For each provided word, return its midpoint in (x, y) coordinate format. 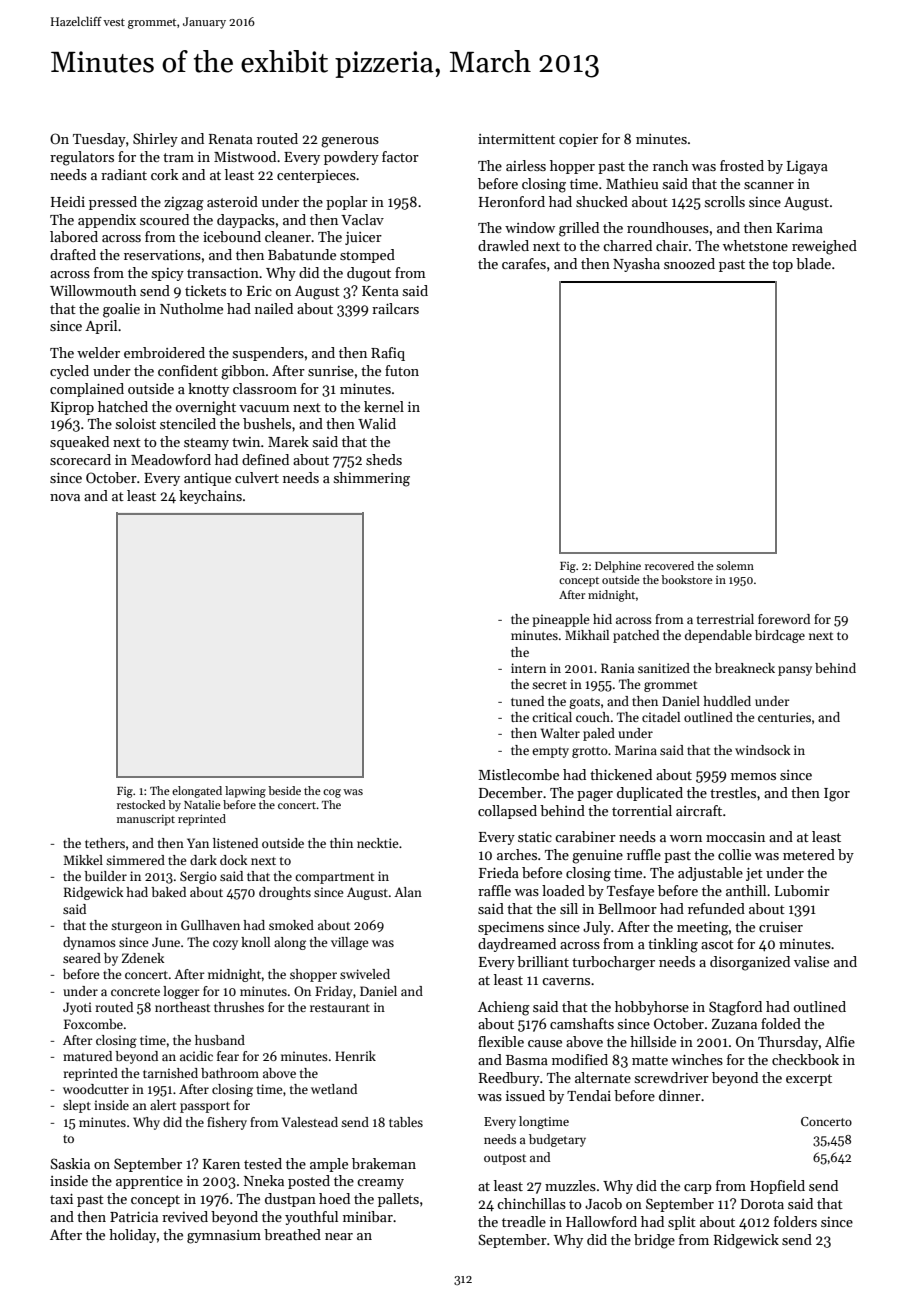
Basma (527, 1060)
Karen (221, 1164)
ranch (671, 165)
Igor (837, 795)
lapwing (245, 792)
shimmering (371, 479)
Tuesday (99, 140)
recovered (669, 565)
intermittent (516, 139)
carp (698, 1189)
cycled (69, 372)
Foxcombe (93, 1024)
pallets (398, 1200)
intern (528, 668)
